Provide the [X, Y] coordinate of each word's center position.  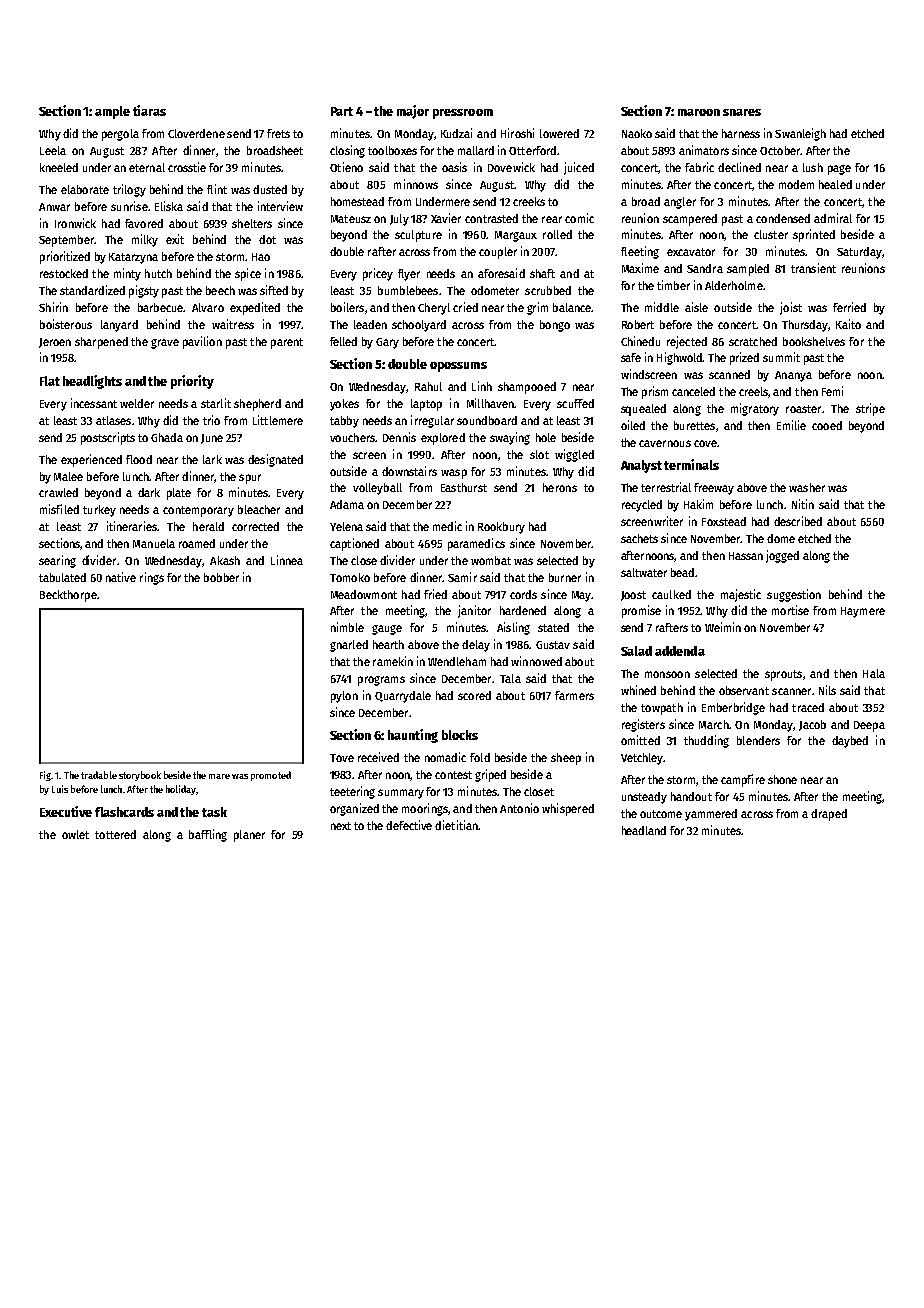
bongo [555, 326]
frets [278, 133]
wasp [454, 474]
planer [249, 836]
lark [212, 459]
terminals [691, 464]
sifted [274, 290]
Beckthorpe [68, 596]
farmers [574, 695]
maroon [699, 112]
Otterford [532, 150]
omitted [640, 740]
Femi [832, 391]
